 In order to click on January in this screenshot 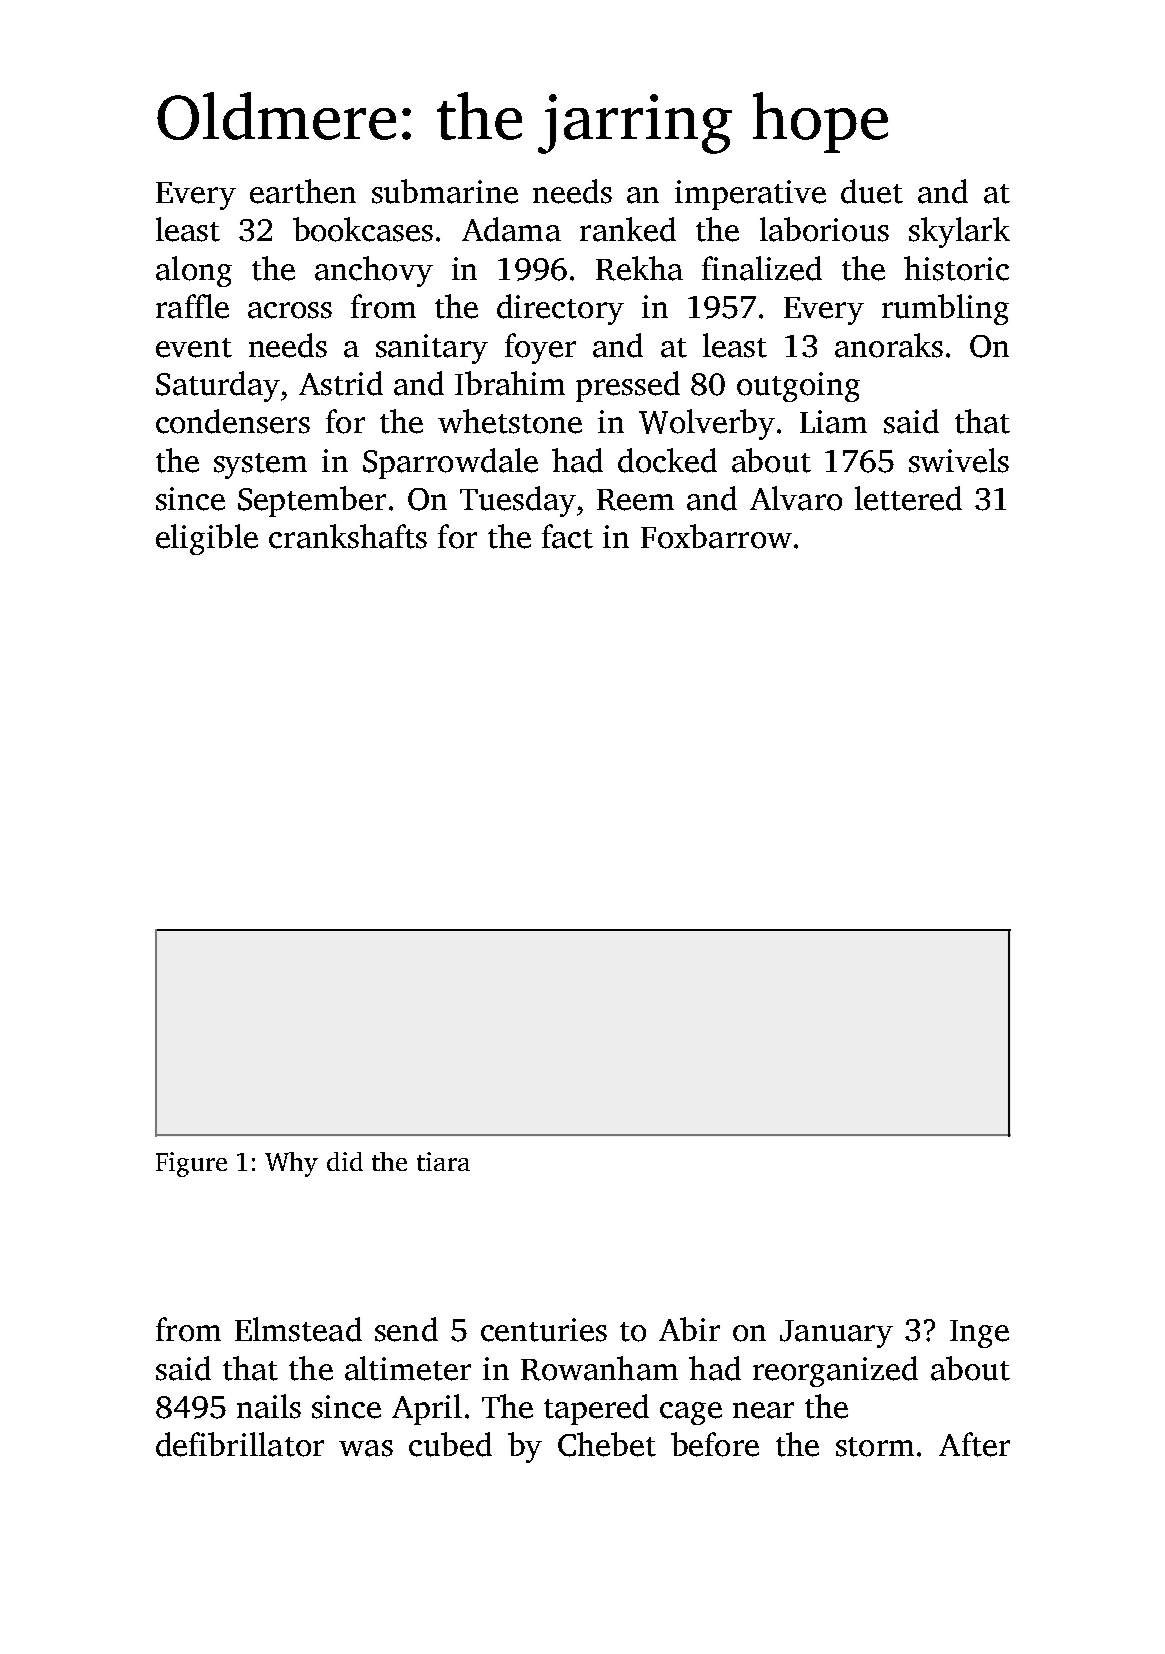, I will do `click(836, 1334)`.
